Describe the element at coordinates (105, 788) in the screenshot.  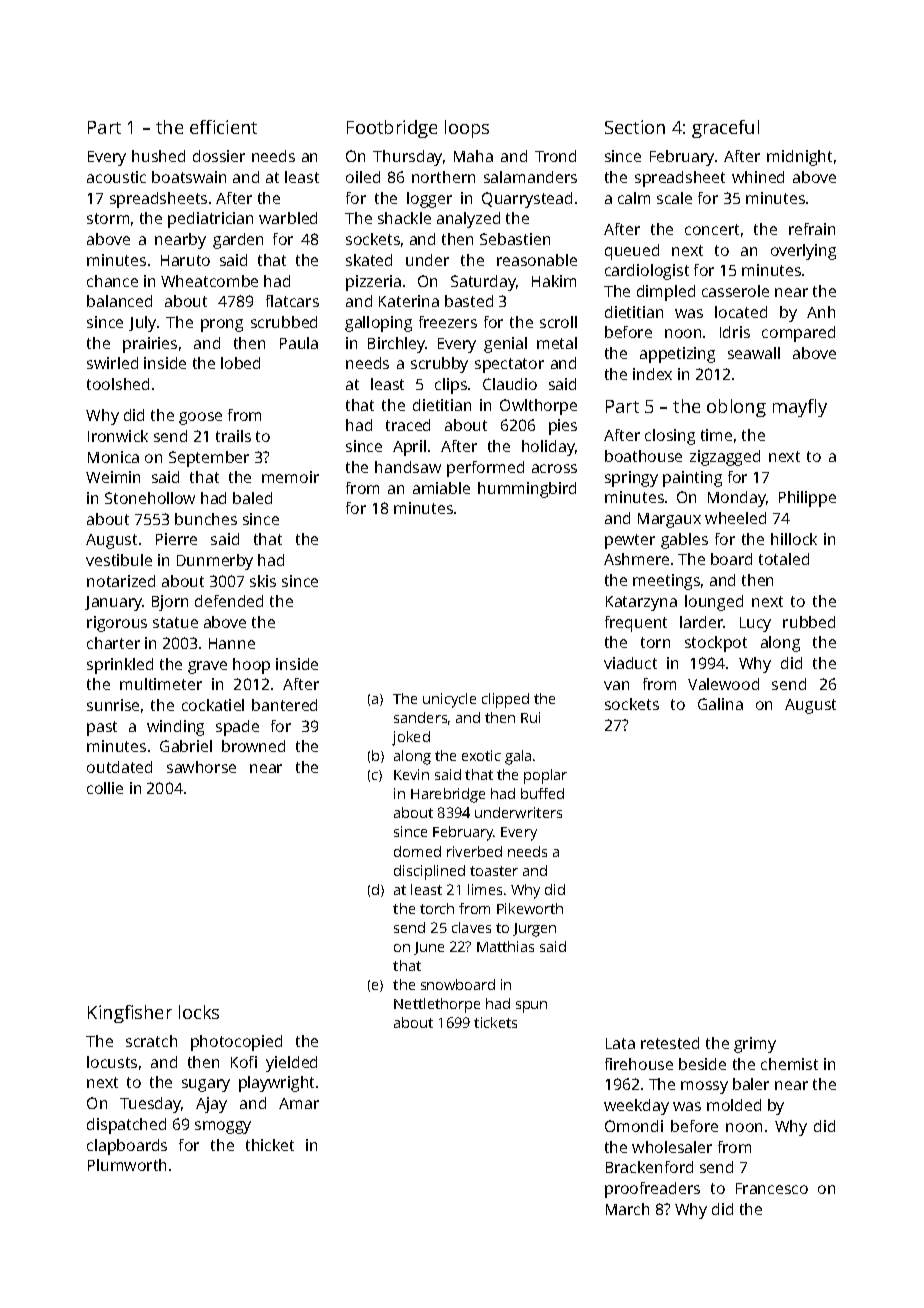
I see `collie` at that location.
